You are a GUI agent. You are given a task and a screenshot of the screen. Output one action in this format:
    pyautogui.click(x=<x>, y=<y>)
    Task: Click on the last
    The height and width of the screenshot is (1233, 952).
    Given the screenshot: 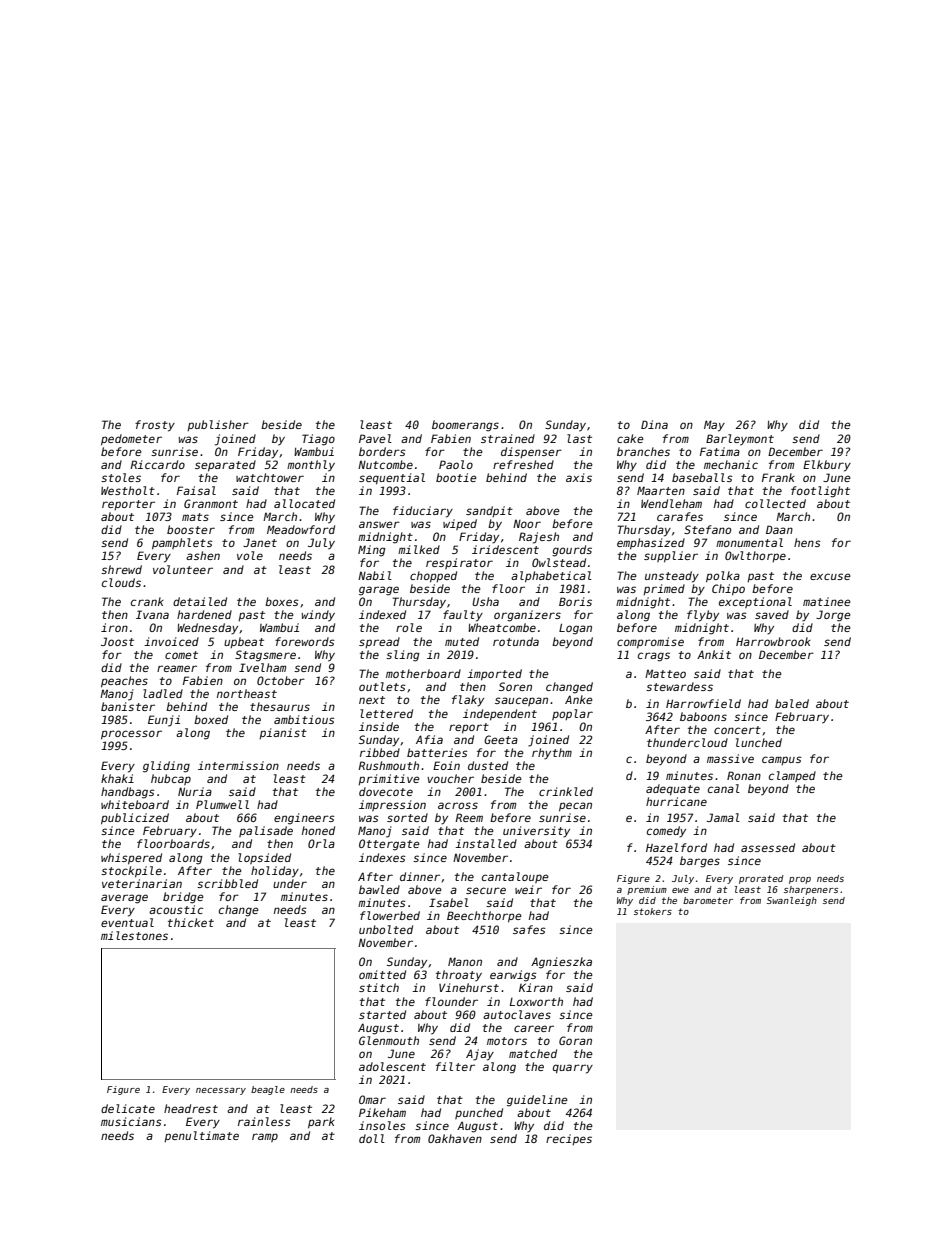 What is the action you would take?
    pyautogui.click(x=579, y=438)
